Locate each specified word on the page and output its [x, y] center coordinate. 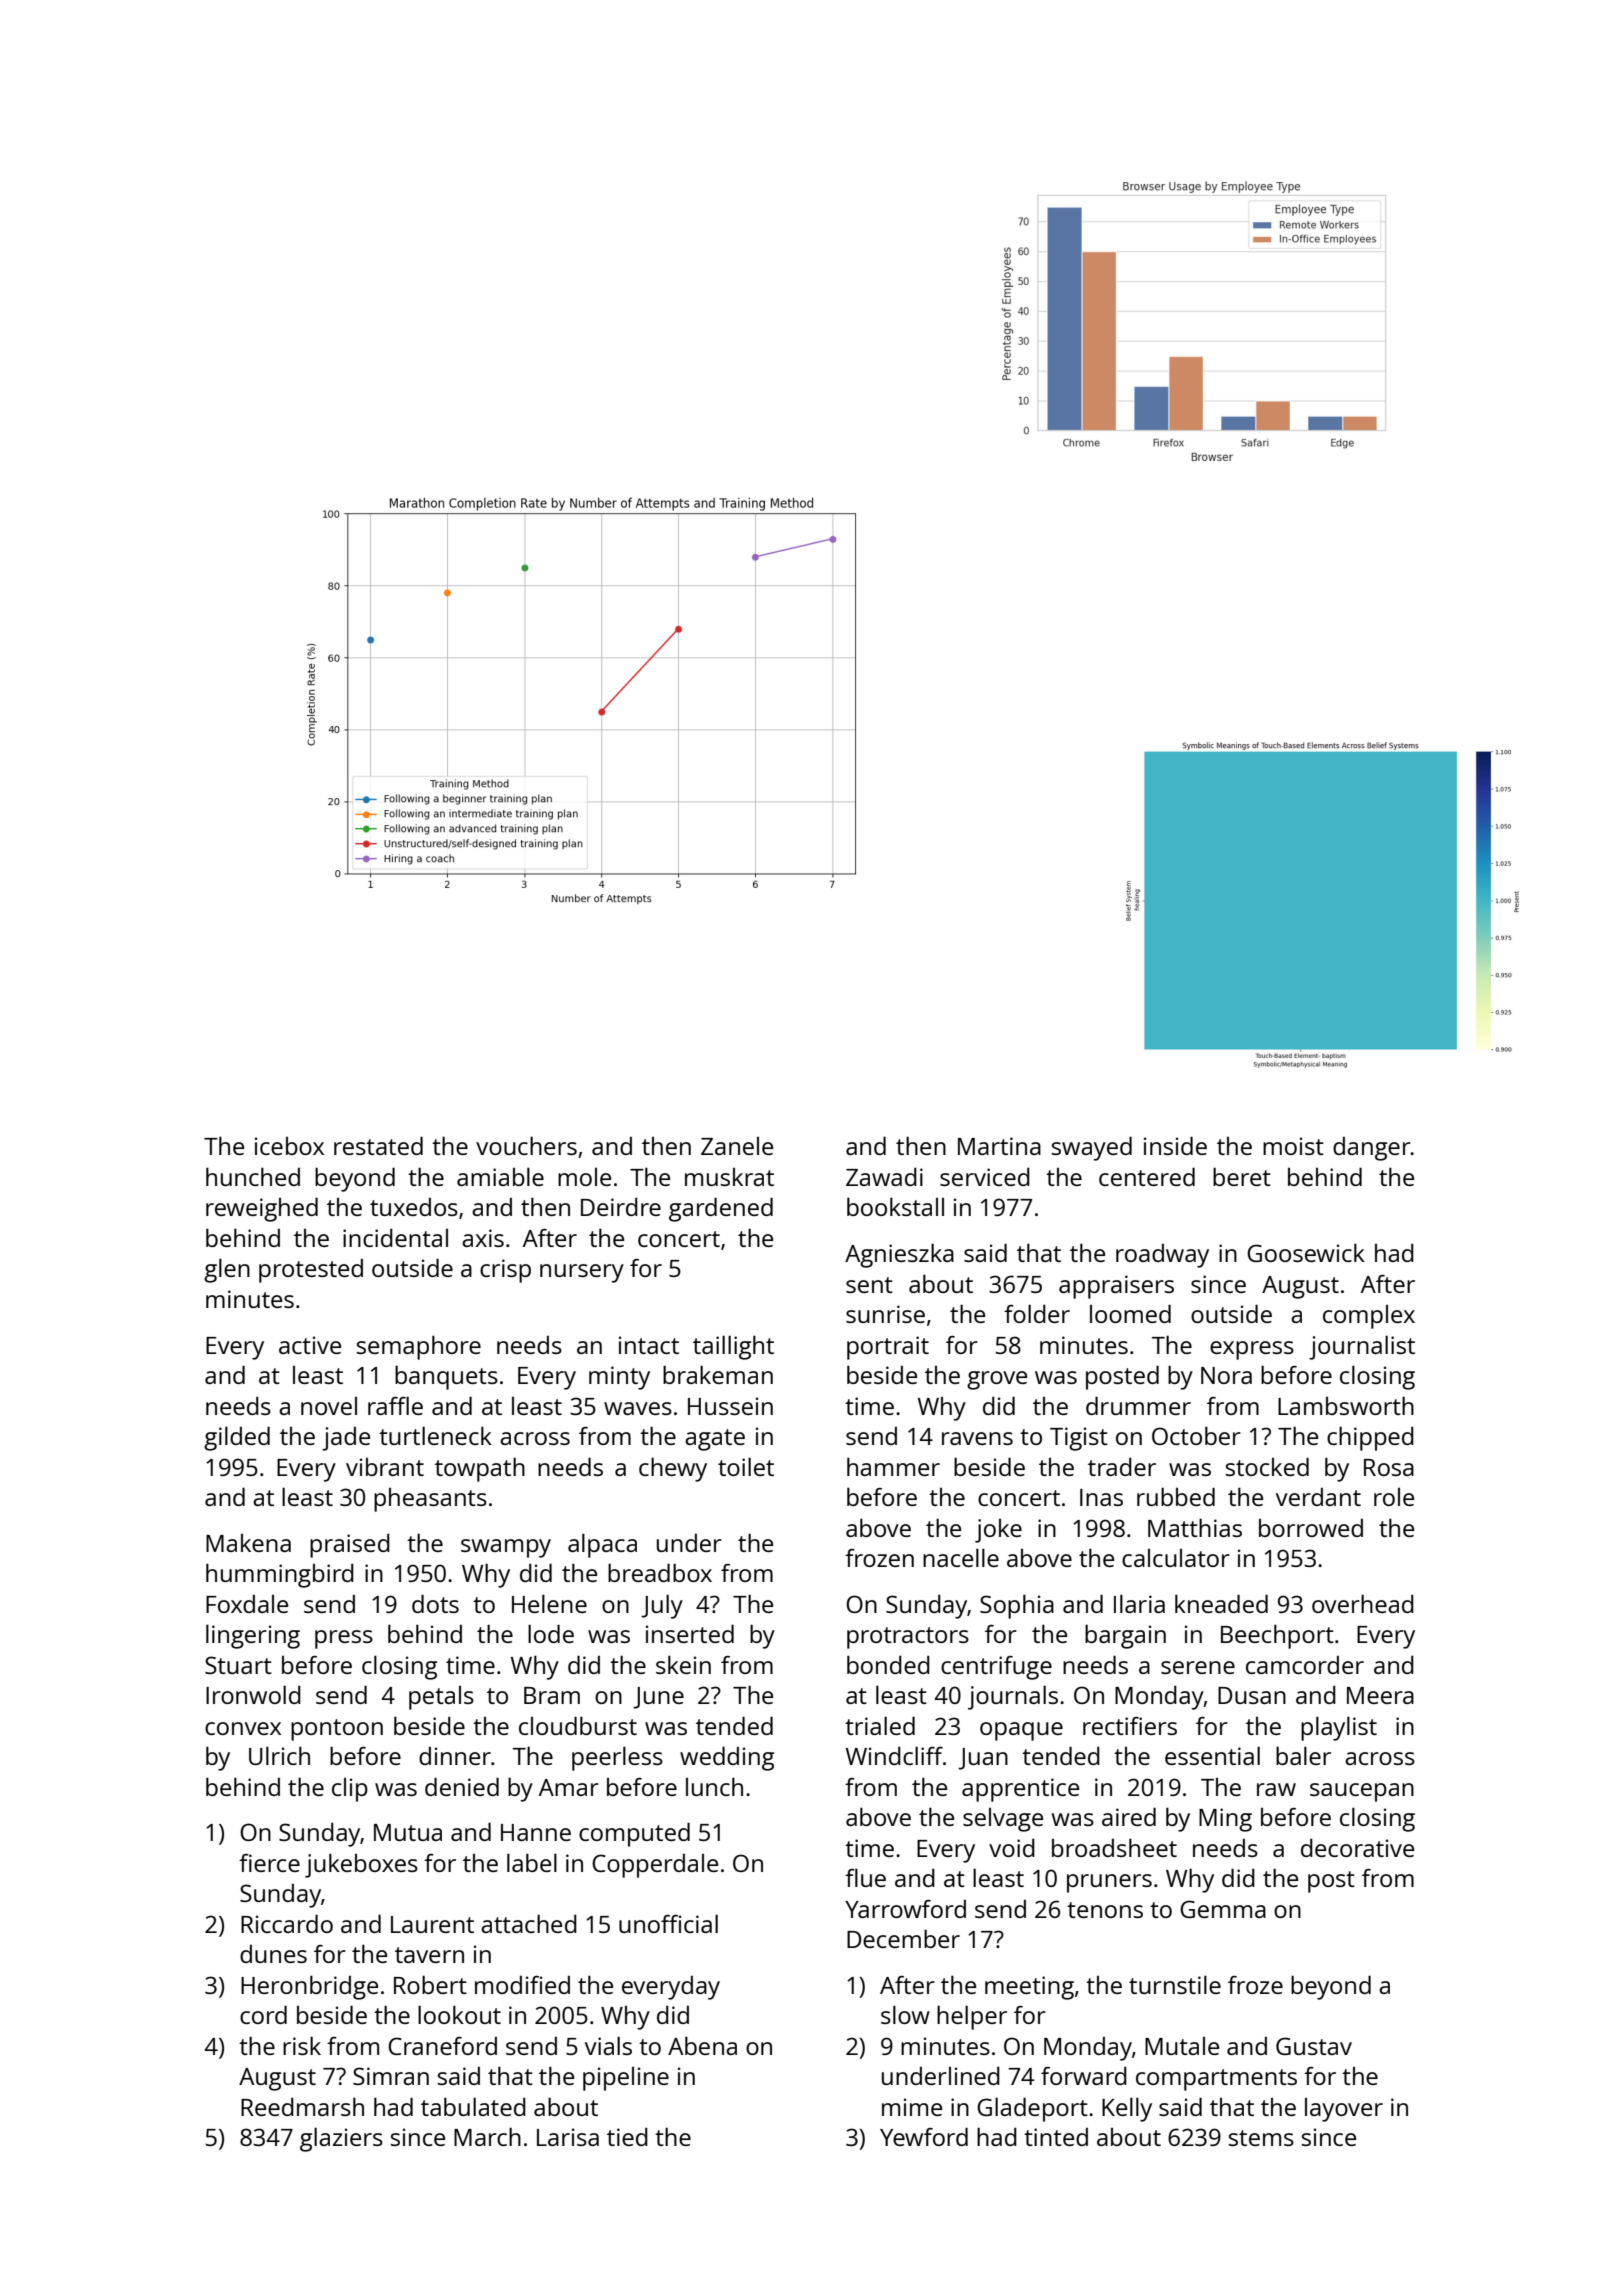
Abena [702, 2045]
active [310, 1345]
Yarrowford [905, 1909]
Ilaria [1139, 1603]
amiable [500, 1176]
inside [1175, 1145]
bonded [888, 1664]
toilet [746, 1466]
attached [529, 1923]
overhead [1363, 1603]
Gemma [1223, 1909]
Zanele [737, 1146]
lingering [253, 1636]
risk [302, 2045]
